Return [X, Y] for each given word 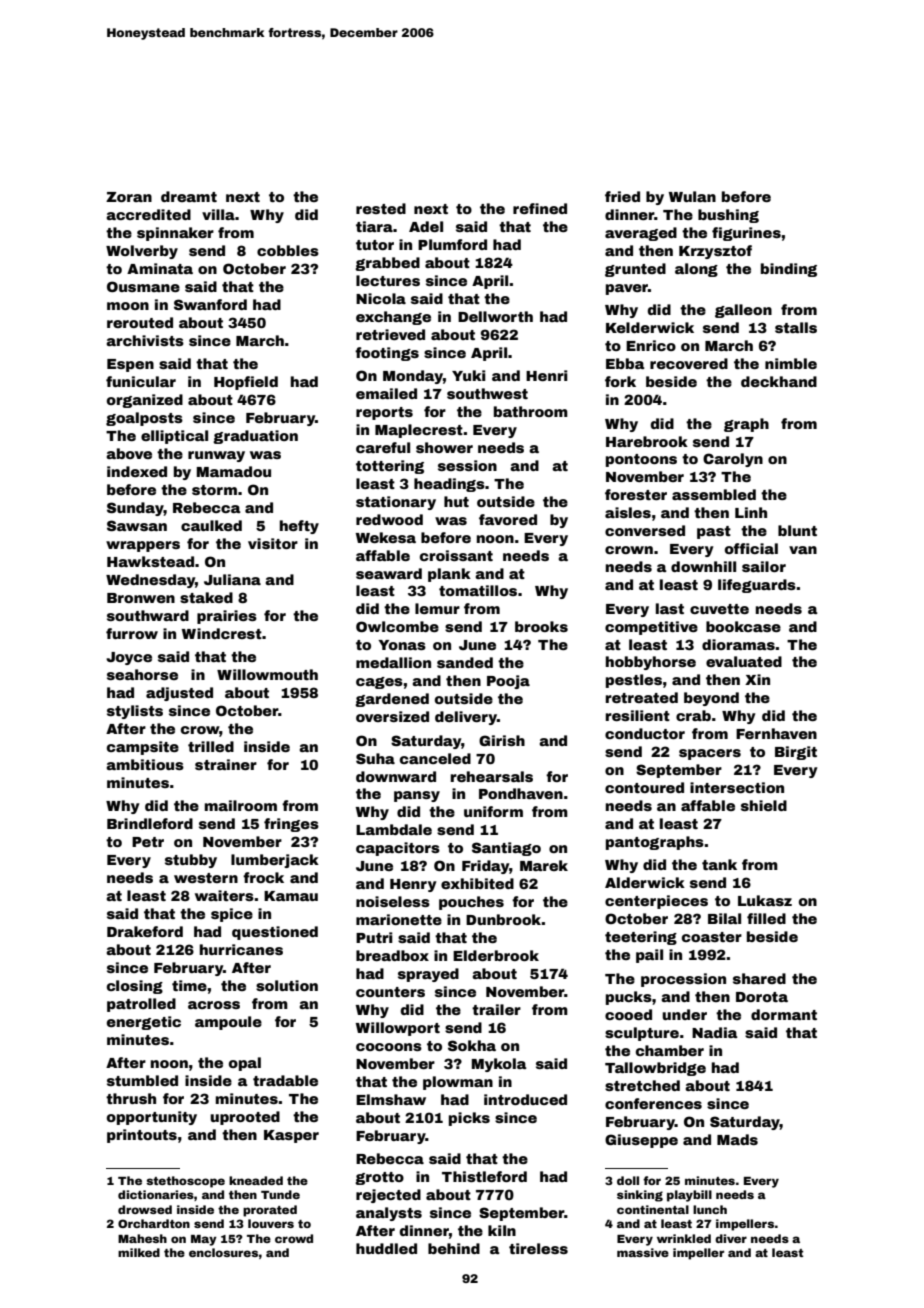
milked [139, 1252]
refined [540, 208]
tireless [538, 1248]
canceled [435, 758]
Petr [148, 842]
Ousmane [143, 286]
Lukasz [765, 900]
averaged [641, 234]
